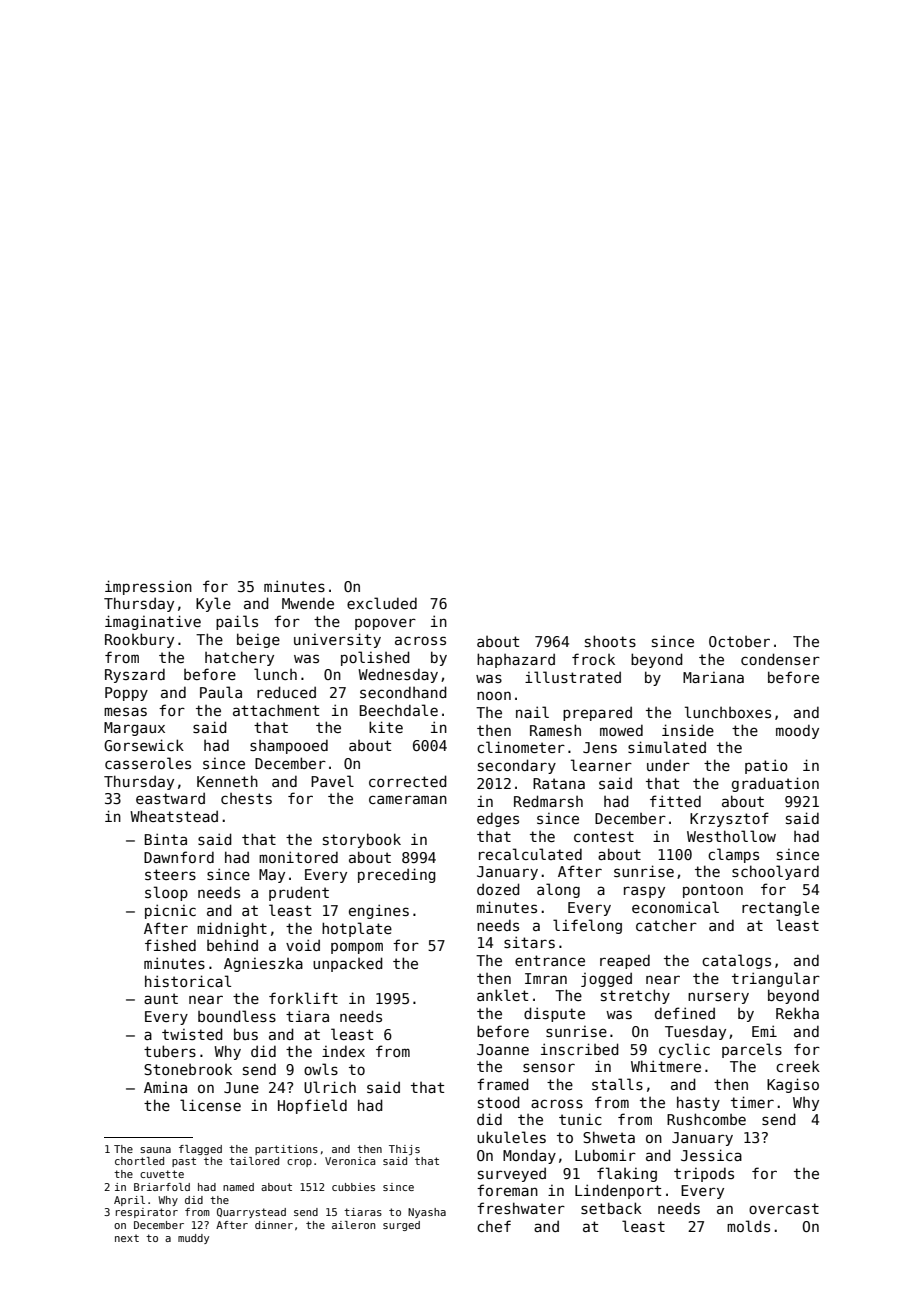  I want to click on excluded, so click(382, 603).
